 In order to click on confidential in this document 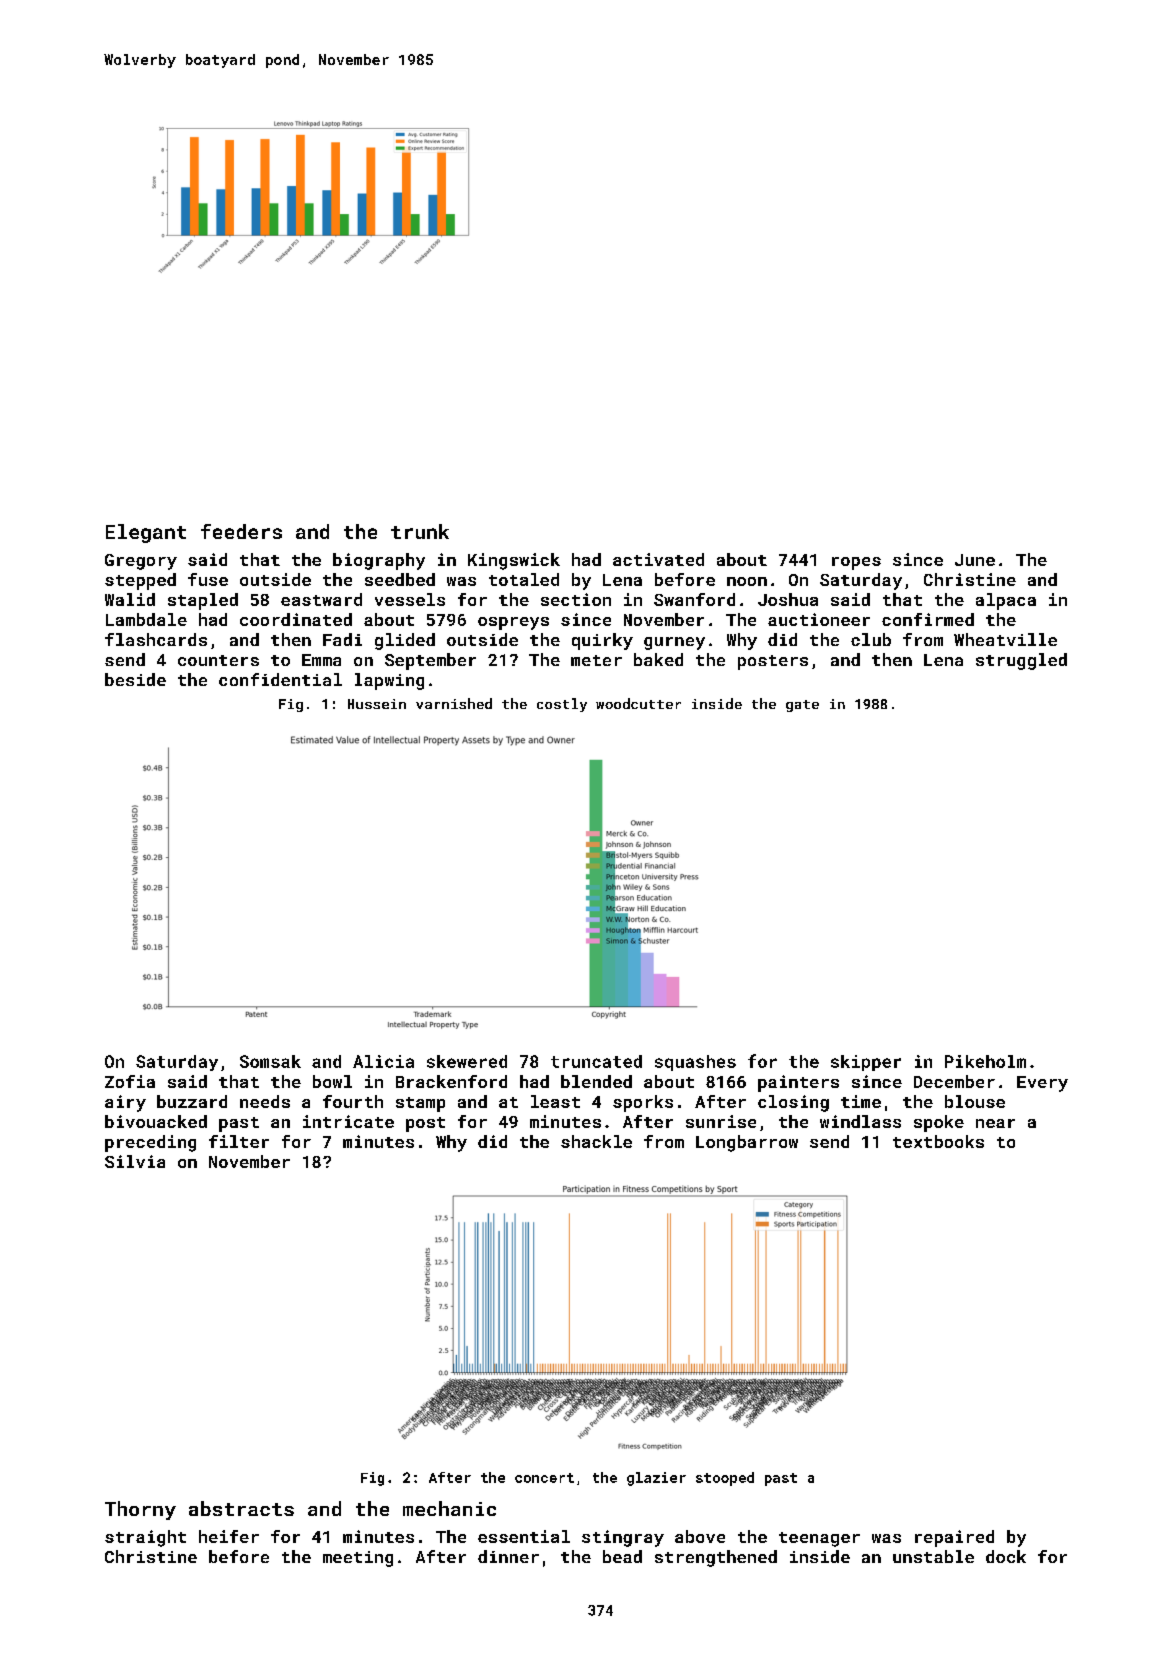, I will do `click(280, 679)`.
